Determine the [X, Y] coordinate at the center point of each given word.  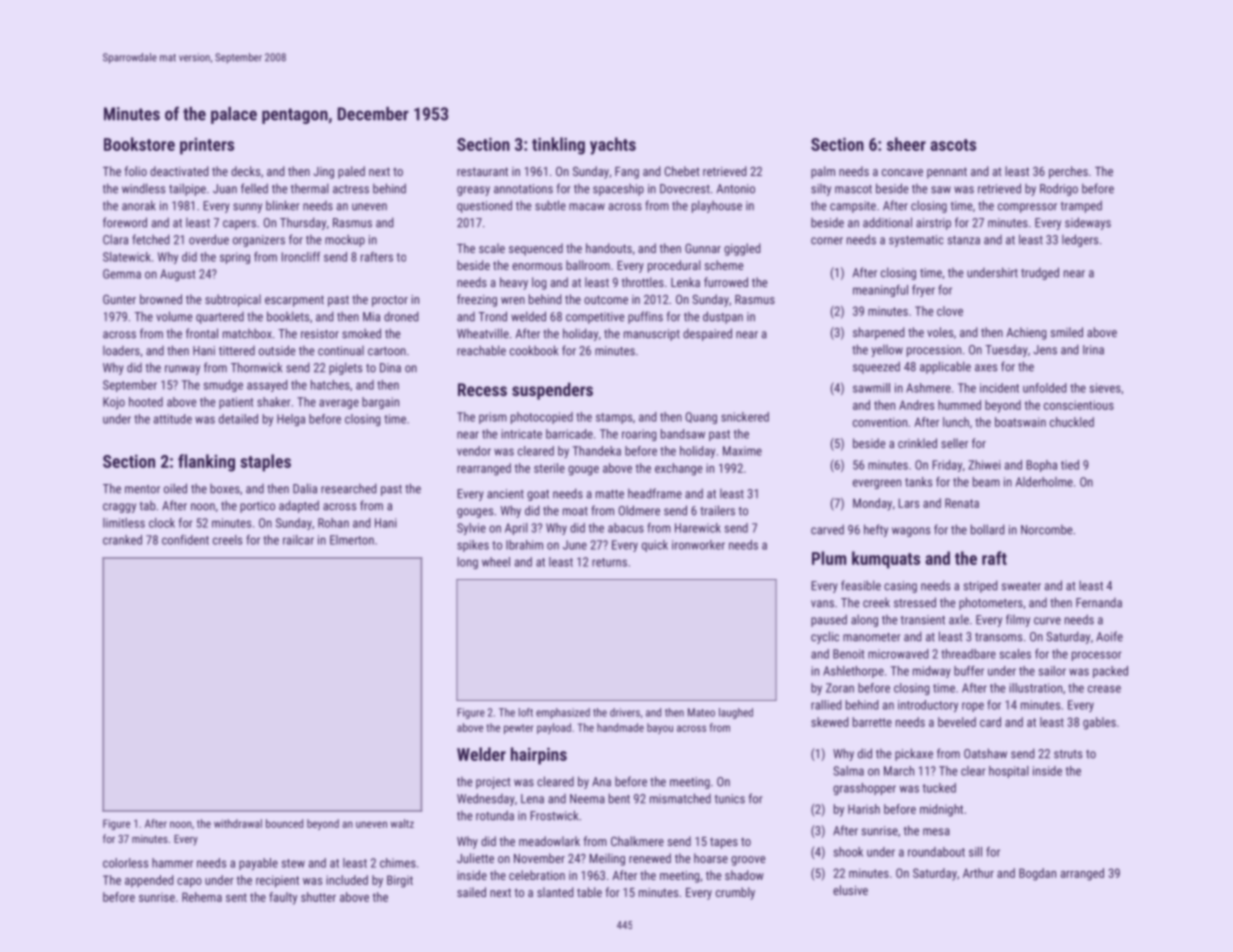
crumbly [735, 893]
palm [823, 172]
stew [293, 863]
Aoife [1109, 636]
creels [227, 540]
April [516, 529]
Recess [482, 389]
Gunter [119, 299]
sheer [906, 144]
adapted [299, 506]
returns [609, 562]
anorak [139, 205]
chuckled [1072, 422]
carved [827, 529]
